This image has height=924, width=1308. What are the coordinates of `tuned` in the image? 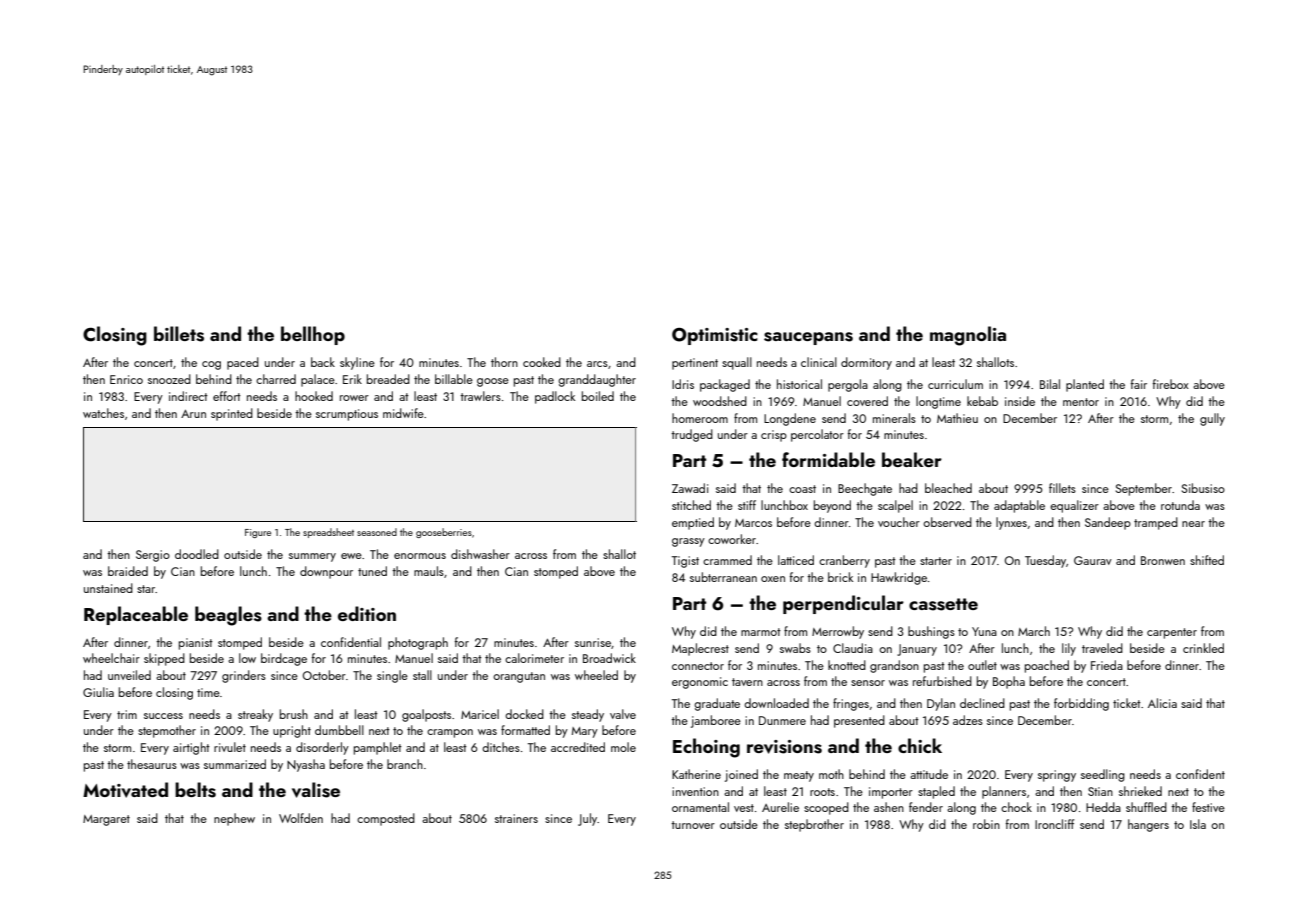 It's located at (372, 571).
